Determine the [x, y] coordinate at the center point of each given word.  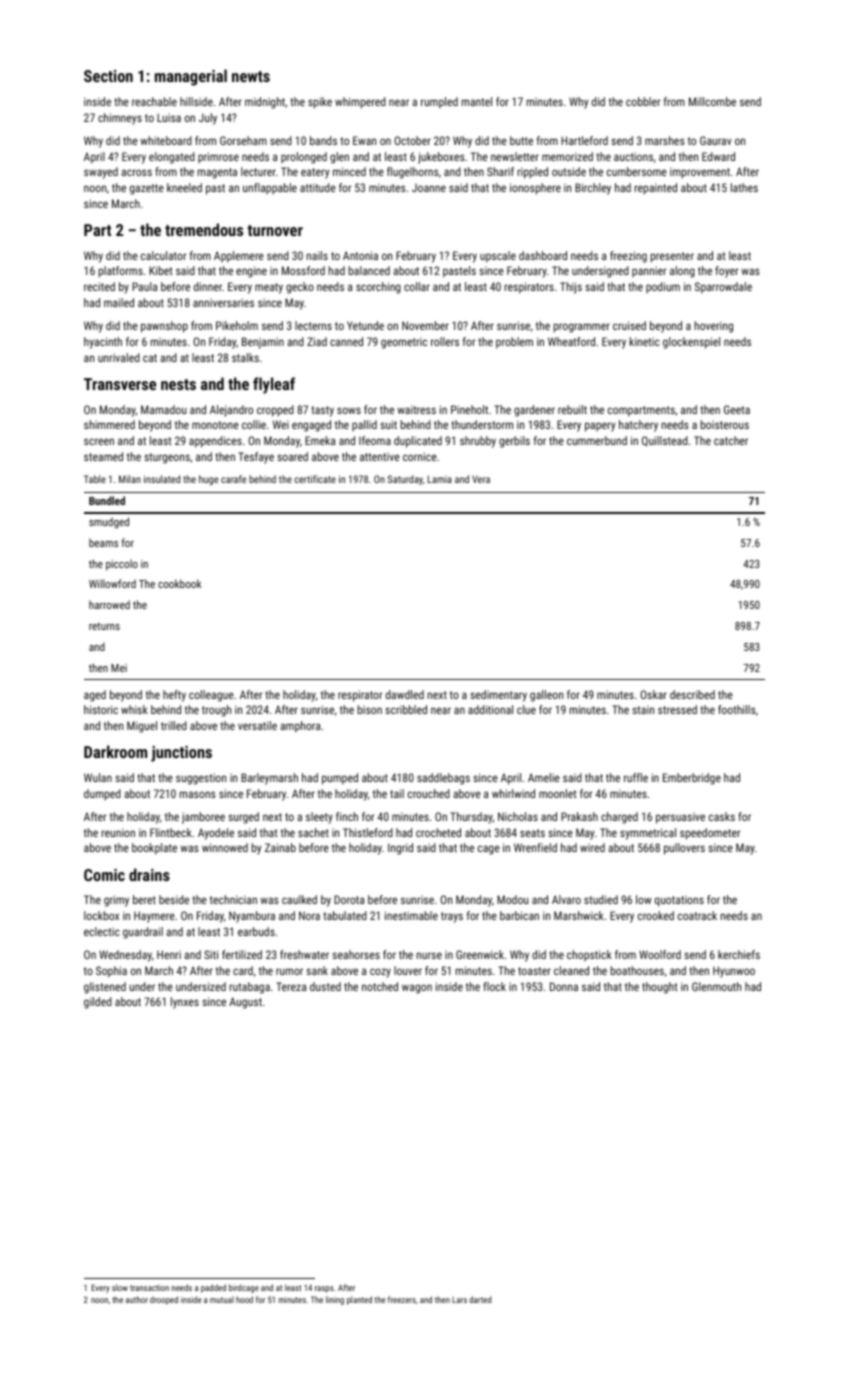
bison [370, 709]
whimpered [360, 103]
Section [108, 76]
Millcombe [712, 101]
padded [213, 1288]
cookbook [179, 583]
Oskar [653, 694]
